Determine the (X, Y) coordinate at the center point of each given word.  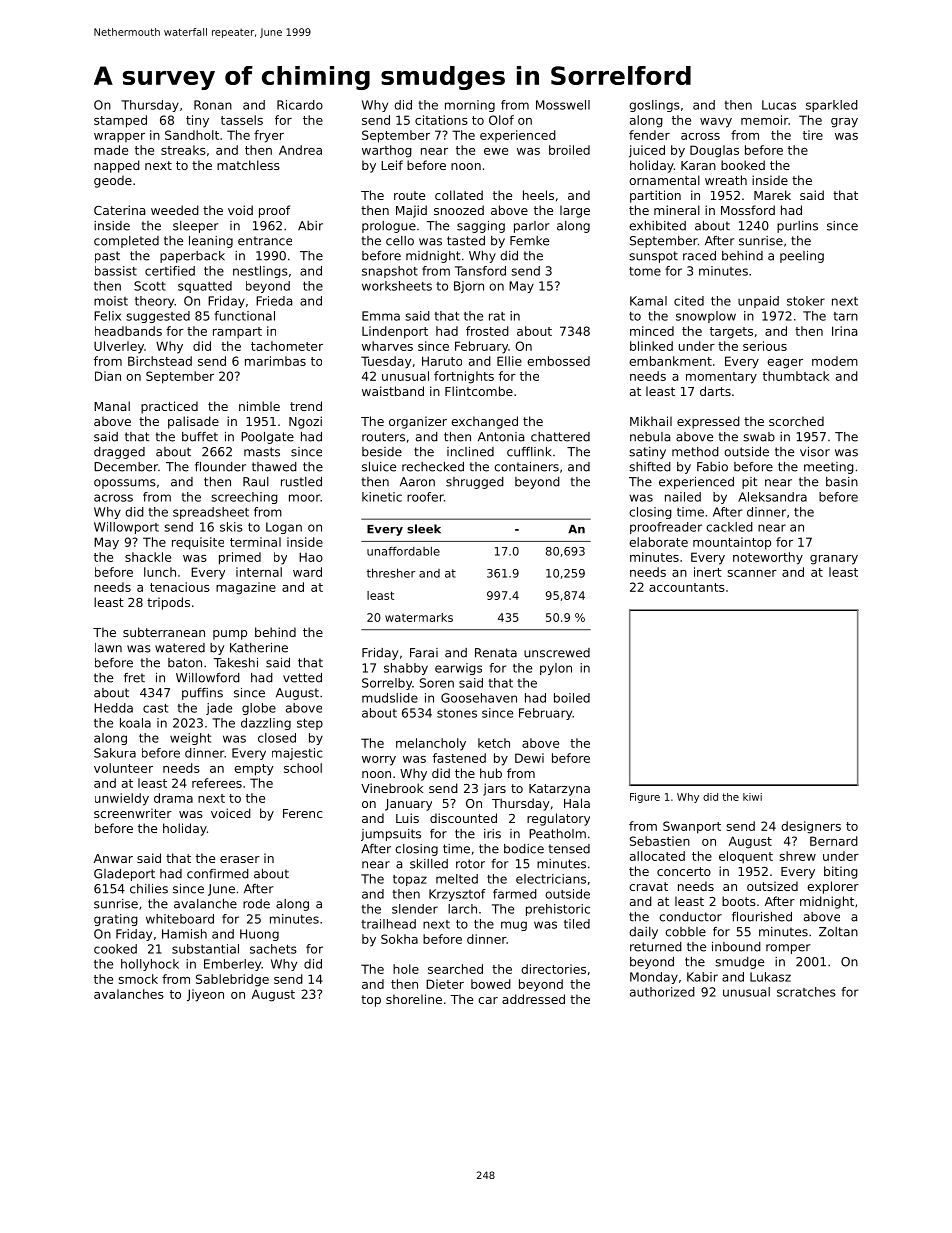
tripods (168, 603)
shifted (650, 467)
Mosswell (563, 105)
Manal (112, 406)
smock (138, 979)
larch (462, 909)
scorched (796, 421)
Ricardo (300, 105)
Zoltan (838, 932)
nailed (683, 497)
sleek (424, 529)
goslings (655, 106)
